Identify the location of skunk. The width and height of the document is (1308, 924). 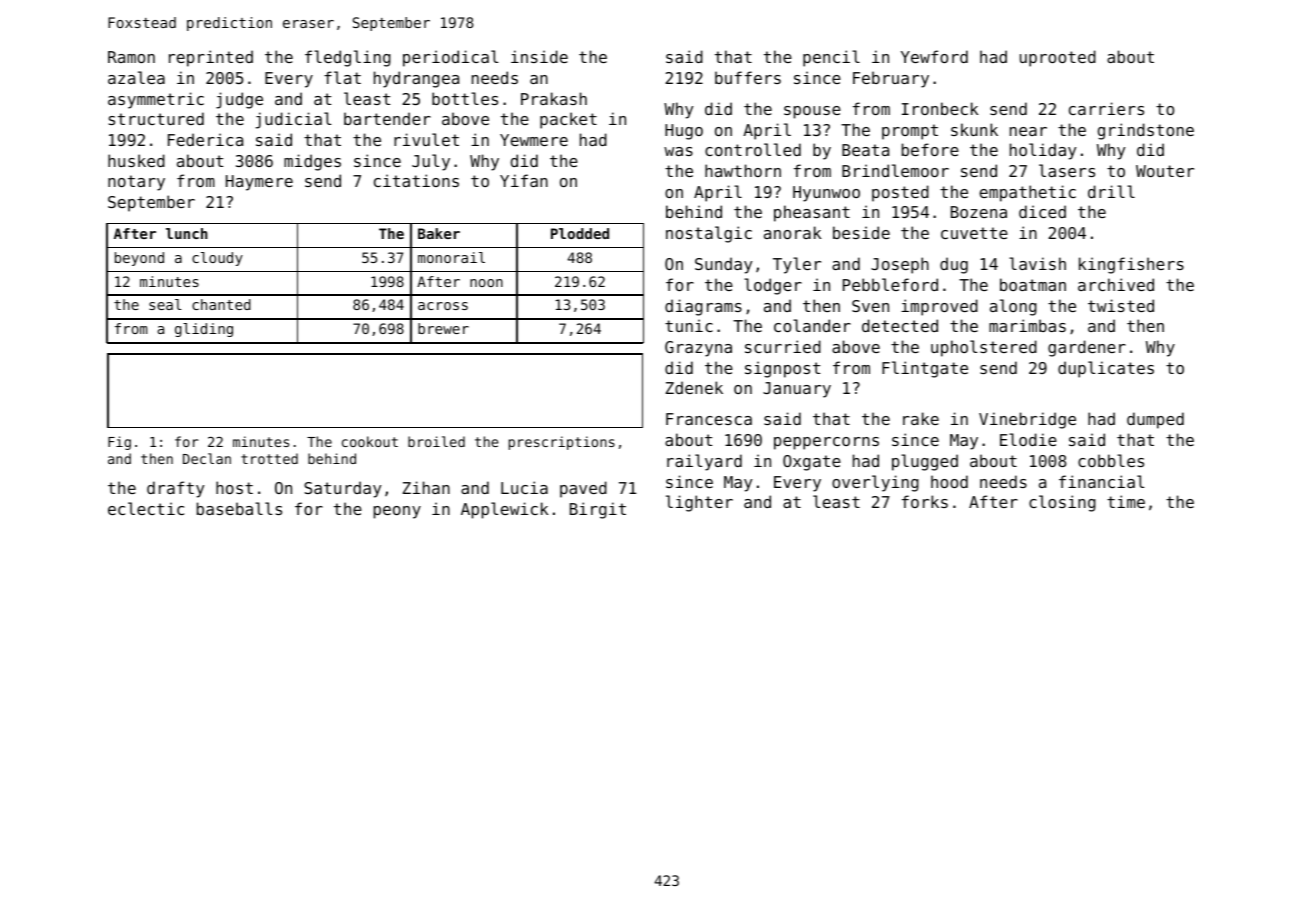
(974, 129).
